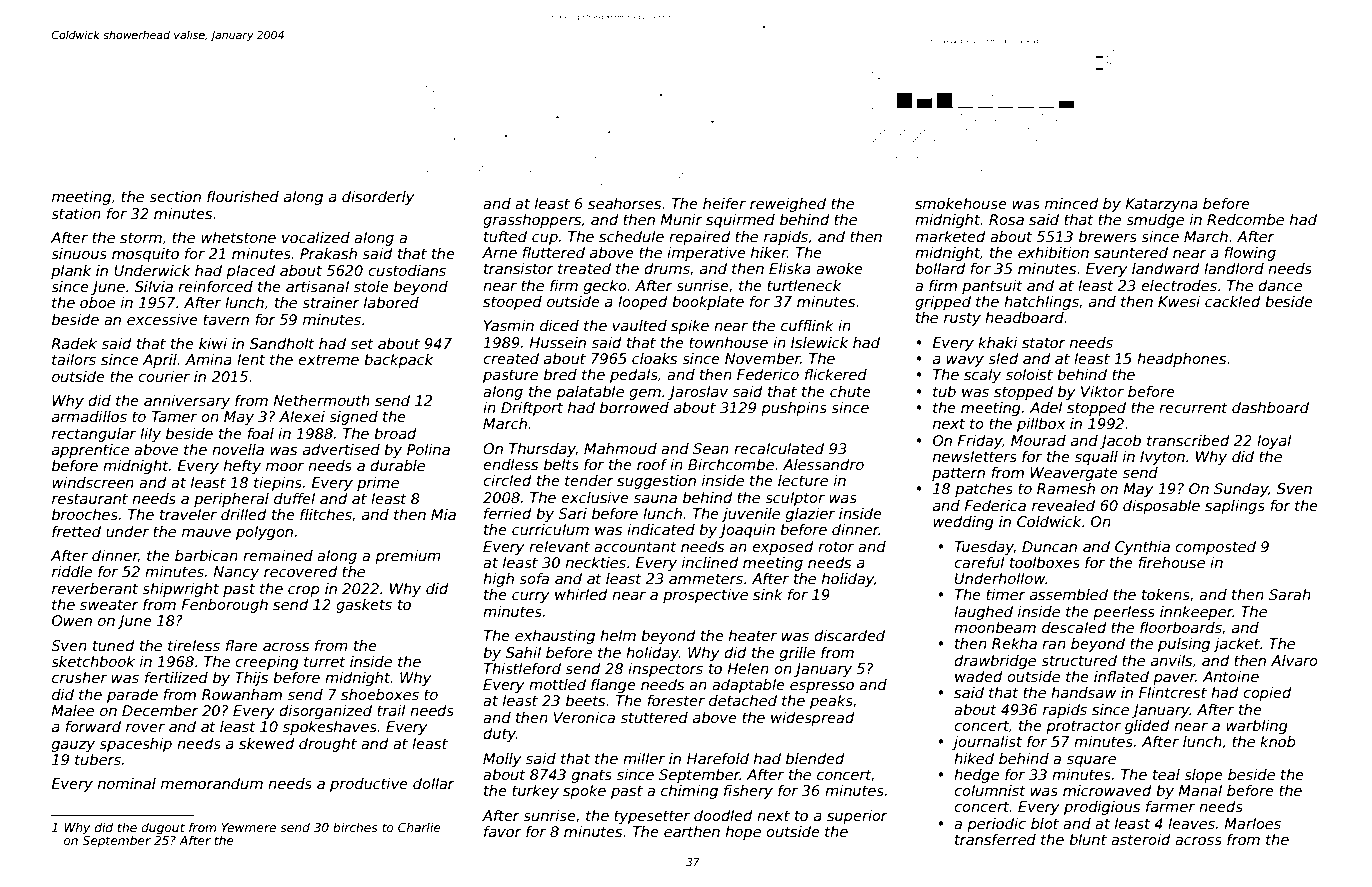 This document has height=887, width=1372. Describe the element at coordinates (624, 203) in the document. I see `seahorses` at that location.
